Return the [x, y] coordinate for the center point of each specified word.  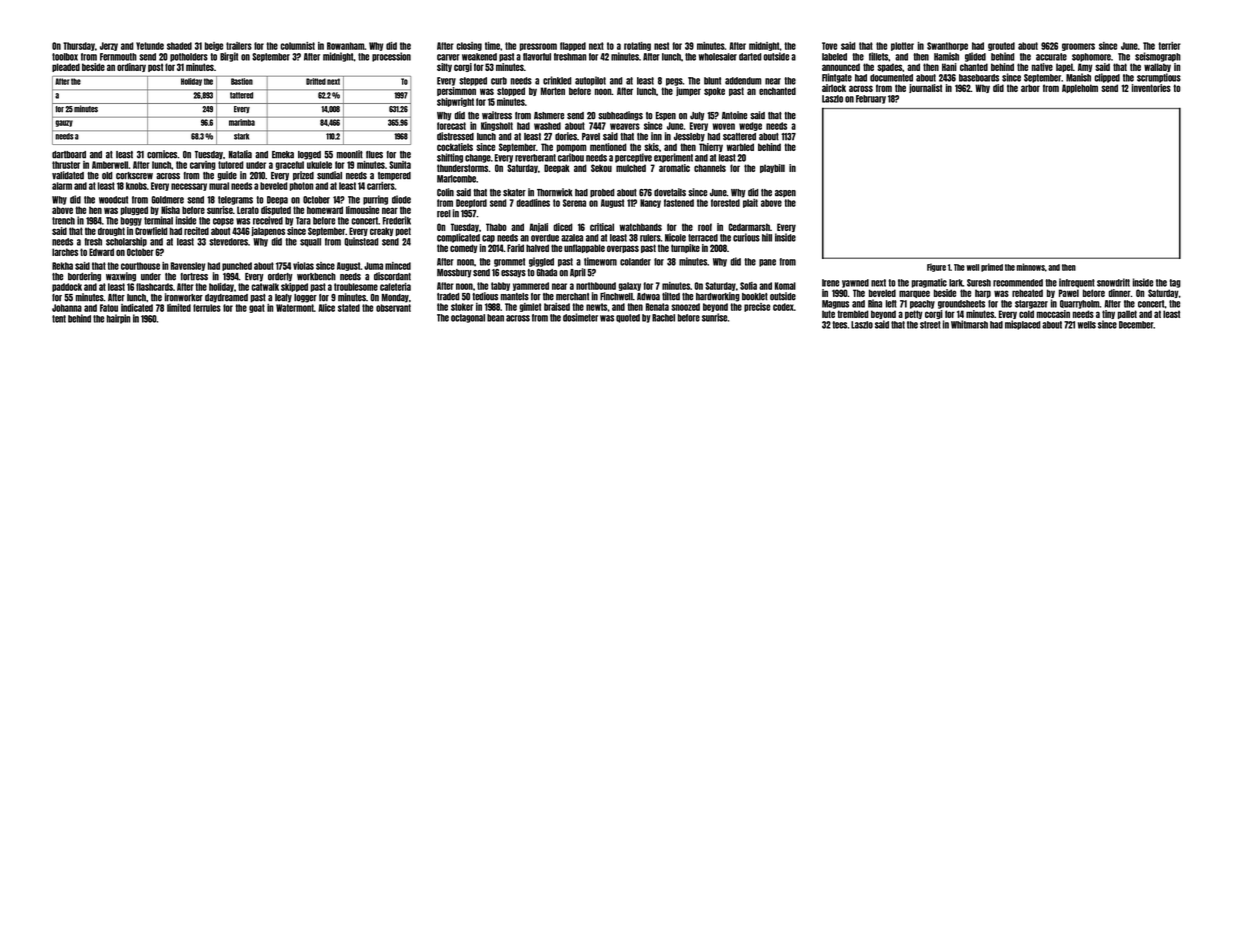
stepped [473, 81]
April [578, 273]
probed [602, 193]
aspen [785, 194]
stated [349, 308]
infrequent [1077, 283]
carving [203, 165]
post [155, 67]
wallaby [1157, 67]
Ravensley [188, 266]
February [871, 99]
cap [488, 239]
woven [724, 126]
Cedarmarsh [749, 227]
